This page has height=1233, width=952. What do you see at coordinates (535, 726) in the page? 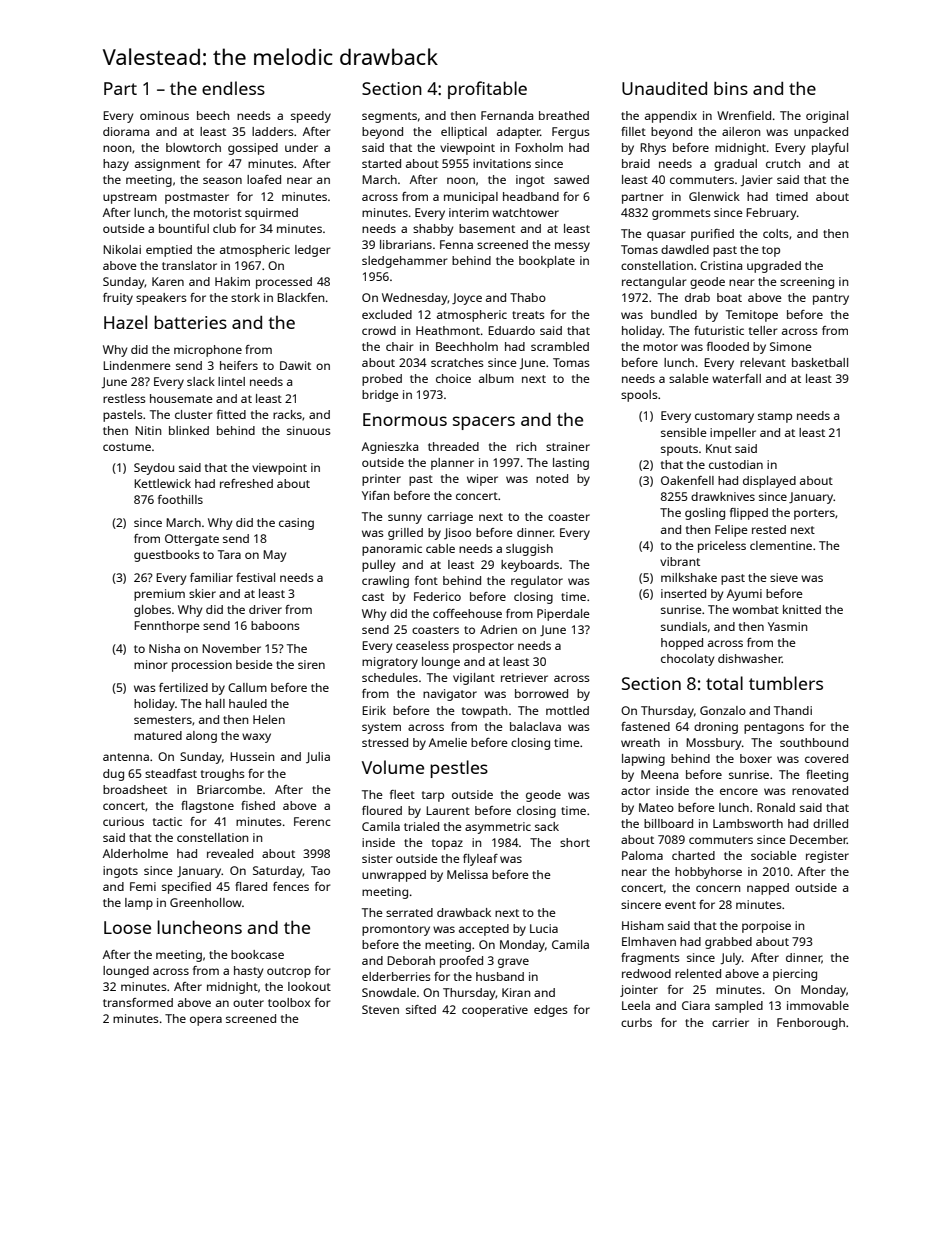
I see `balaclava` at bounding box center [535, 726].
